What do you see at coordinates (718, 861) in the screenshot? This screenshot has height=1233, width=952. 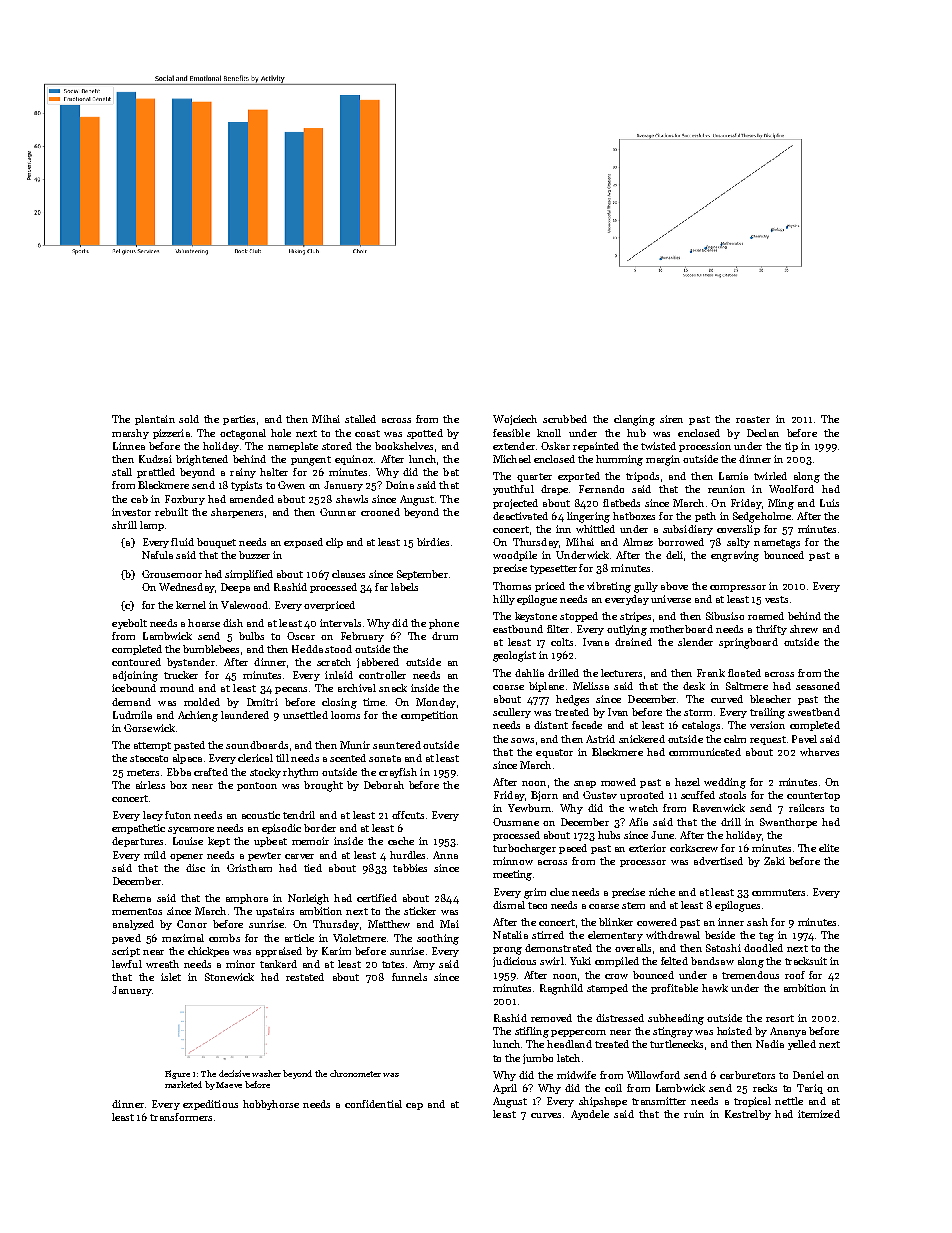 I see `advertised` at bounding box center [718, 861].
